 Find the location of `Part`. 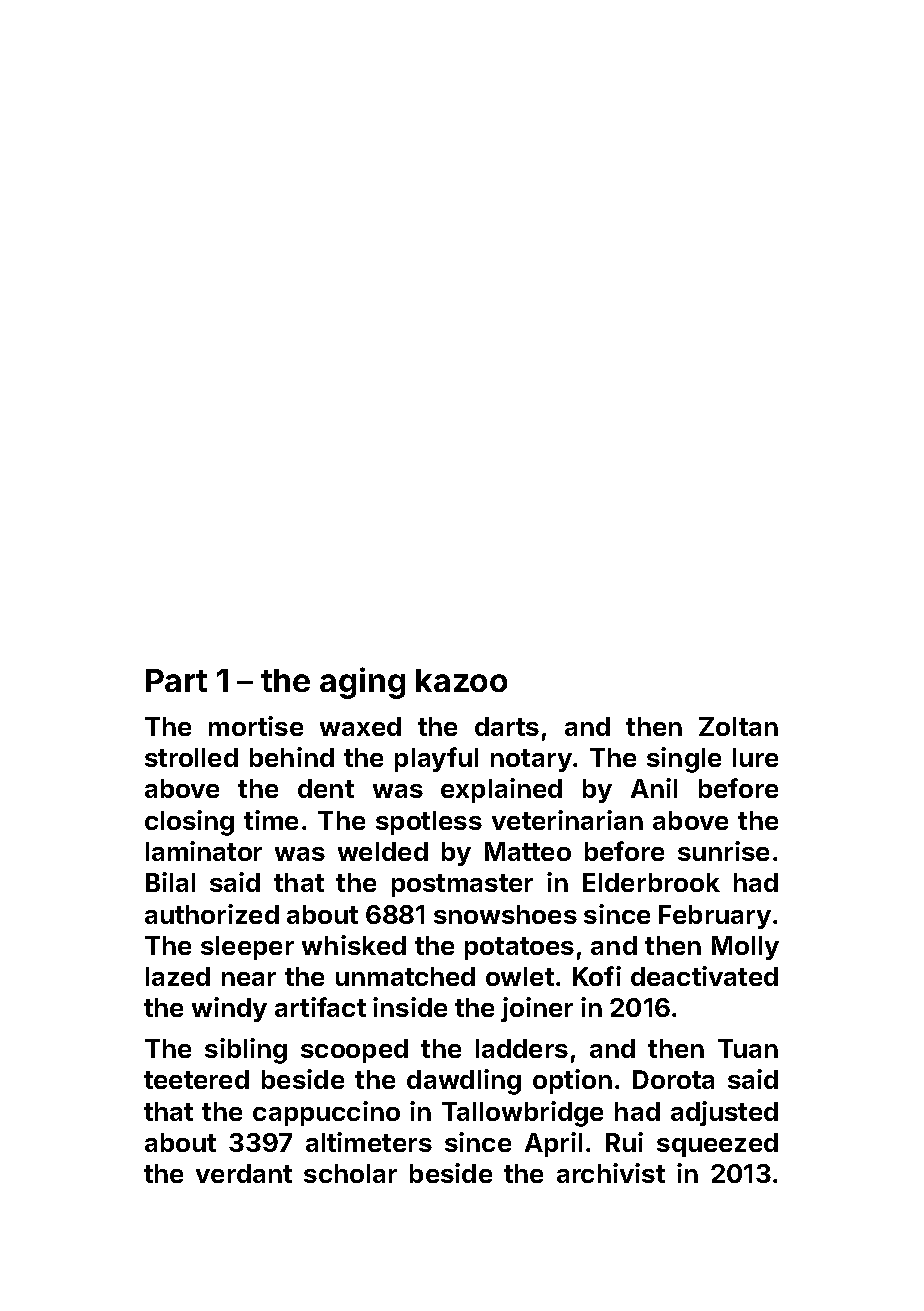

Part is located at coordinates (176, 680).
